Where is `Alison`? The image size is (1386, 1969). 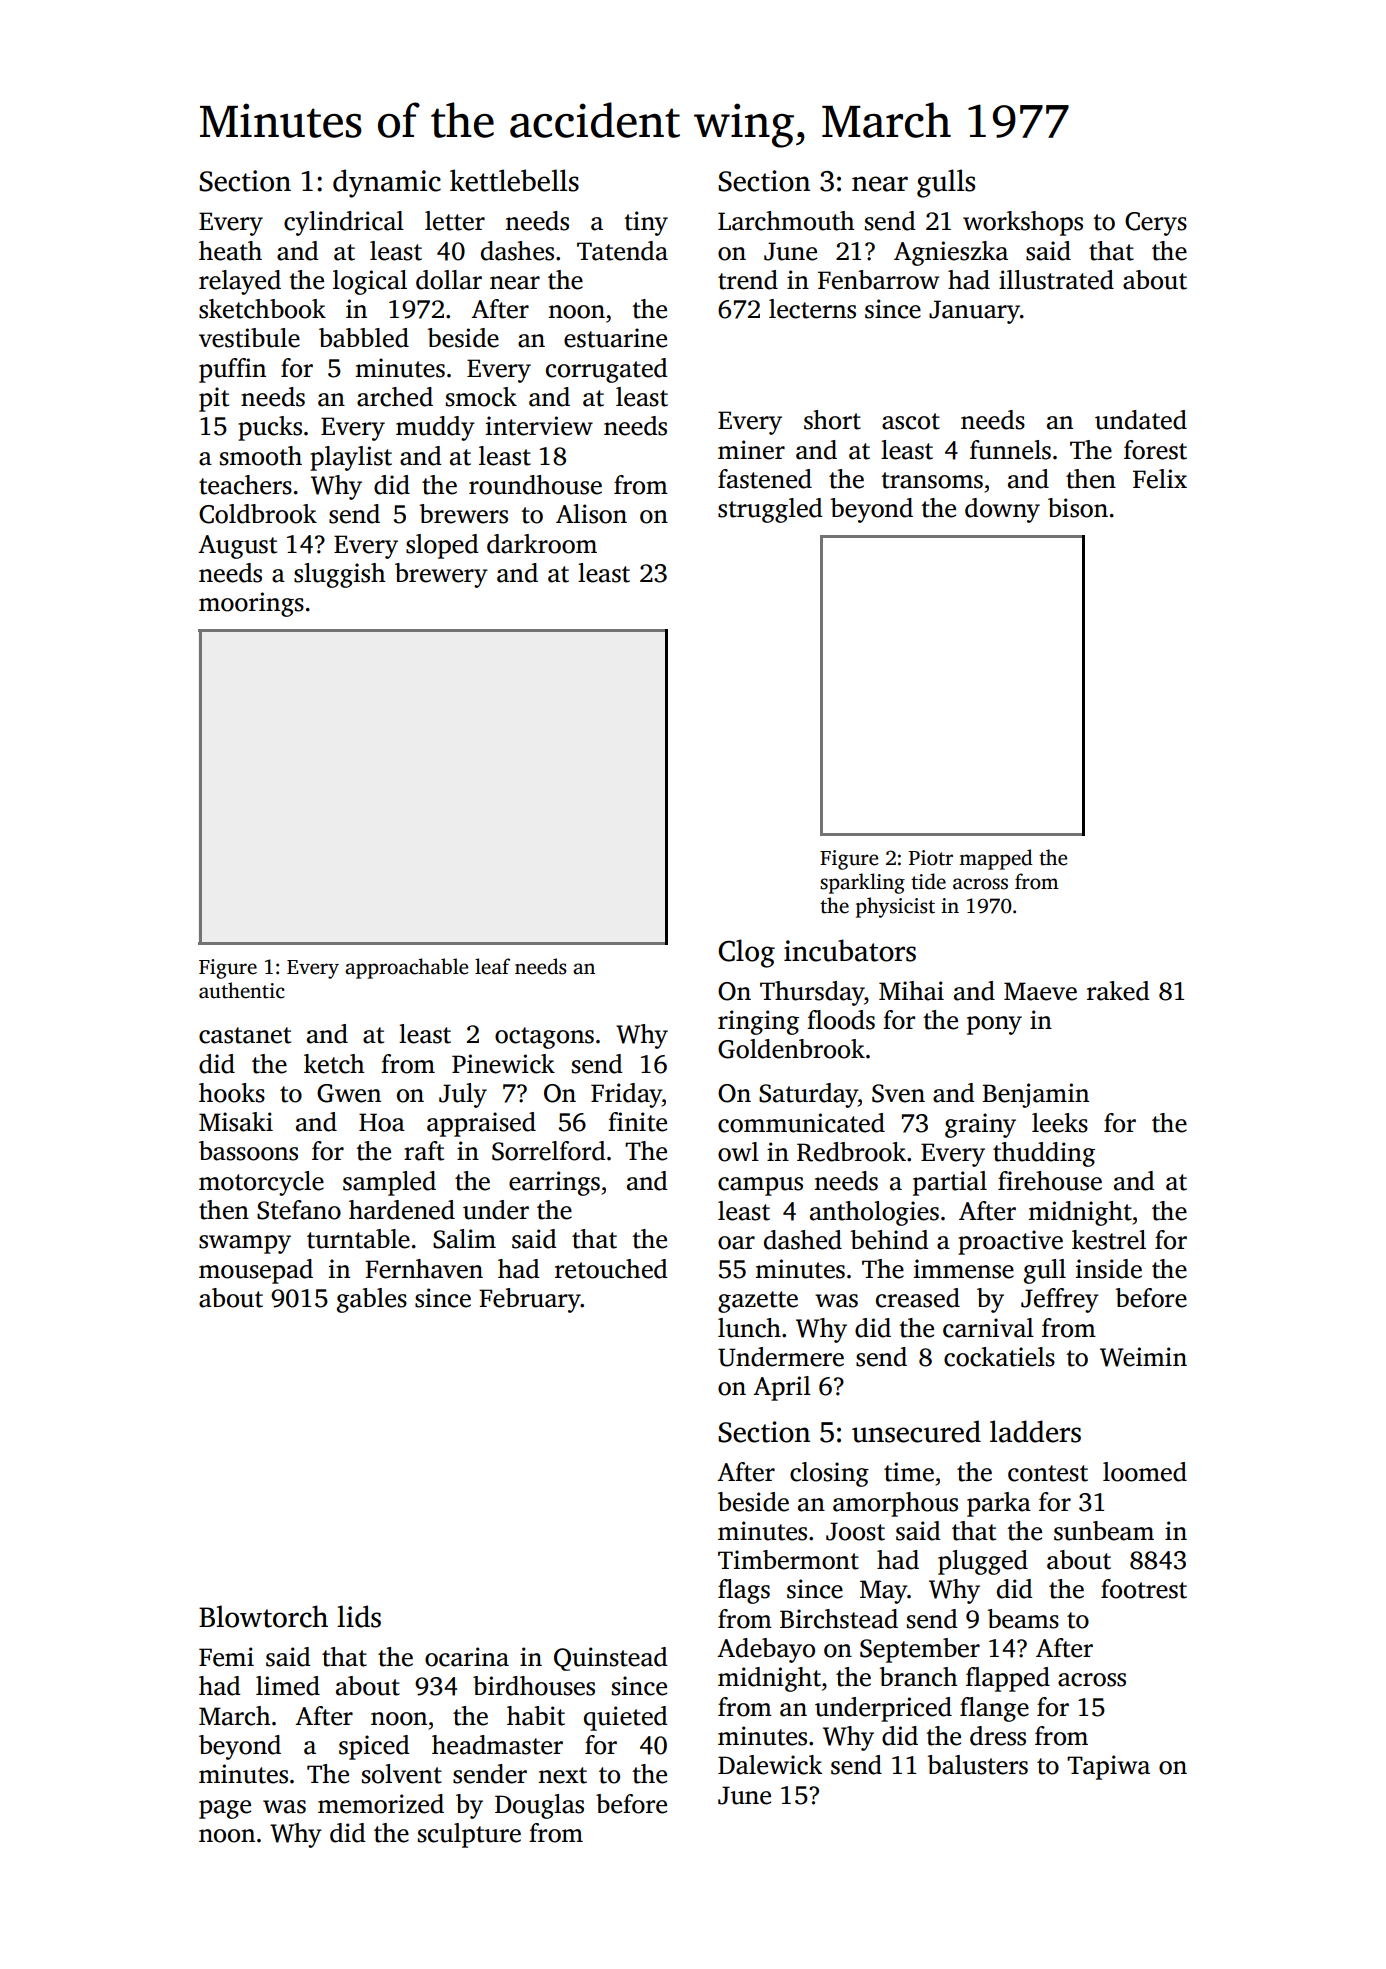 Alison is located at coordinates (591, 514).
